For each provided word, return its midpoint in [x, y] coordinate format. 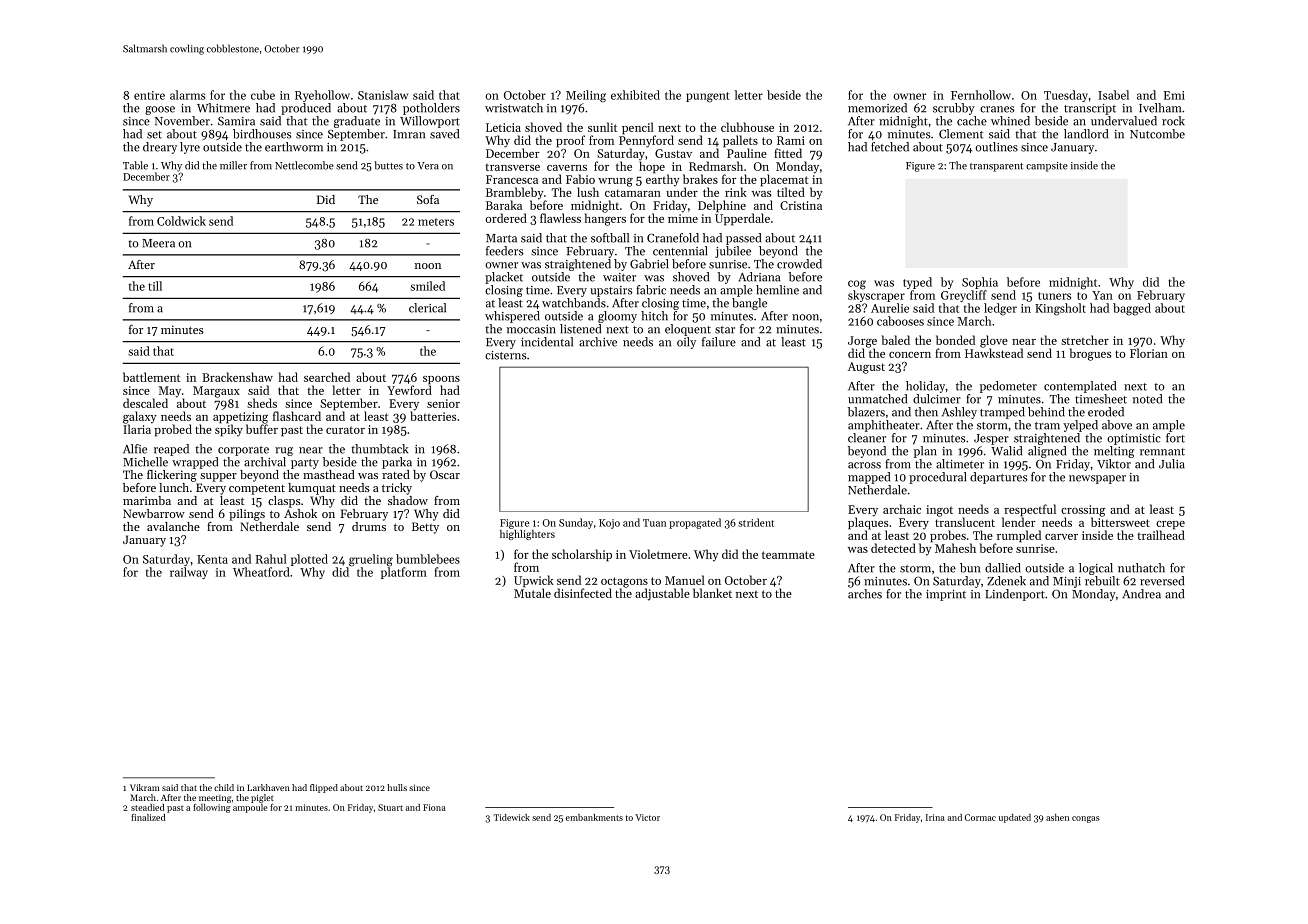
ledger [1000, 309]
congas [1086, 819]
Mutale [532, 593]
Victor [647, 817]
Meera [158, 243]
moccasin [531, 329]
